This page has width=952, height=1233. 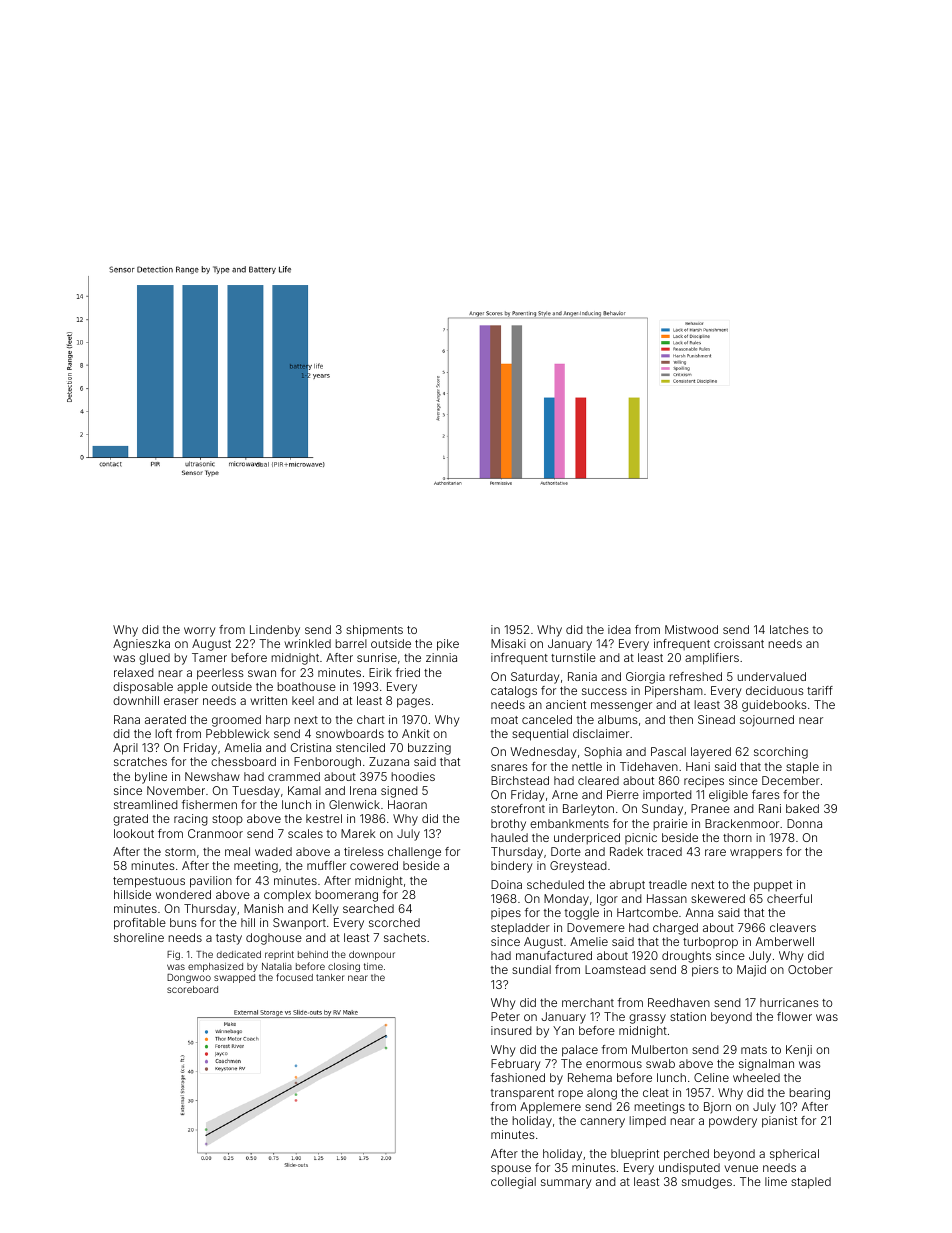 I want to click on reprint, so click(x=279, y=955).
